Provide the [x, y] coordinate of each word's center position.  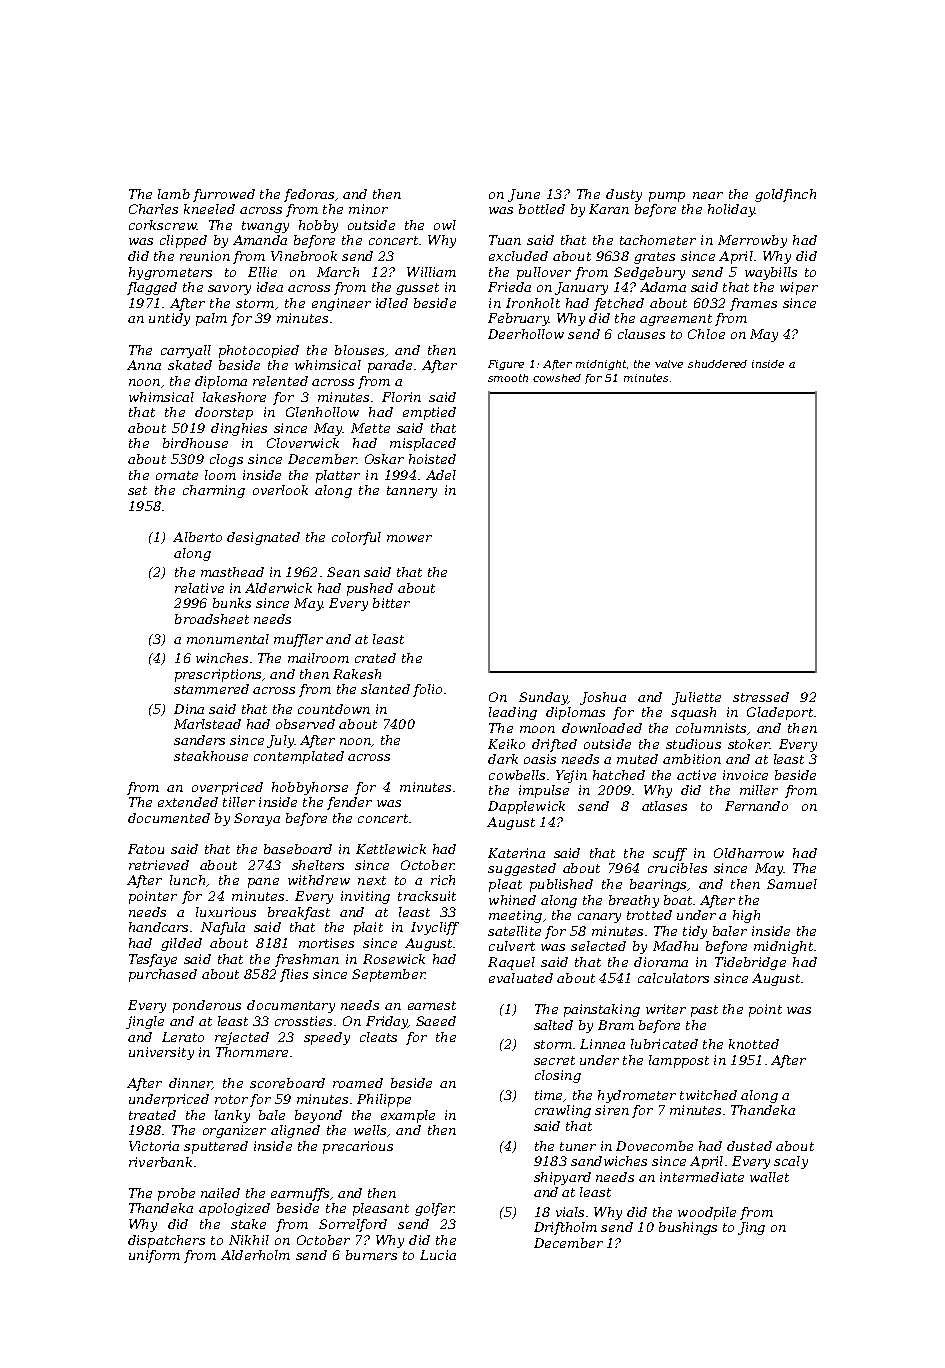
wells [370, 1130]
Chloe [706, 334]
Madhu [675, 946]
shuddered [717, 364]
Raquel [511, 963]
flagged [152, 288]
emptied [429, 413]
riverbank [160, 1162]
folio [427, 690]
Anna [144, 365]
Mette [370, 428]
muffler [298, 640]
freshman [307, 960]
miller [759, 790]
